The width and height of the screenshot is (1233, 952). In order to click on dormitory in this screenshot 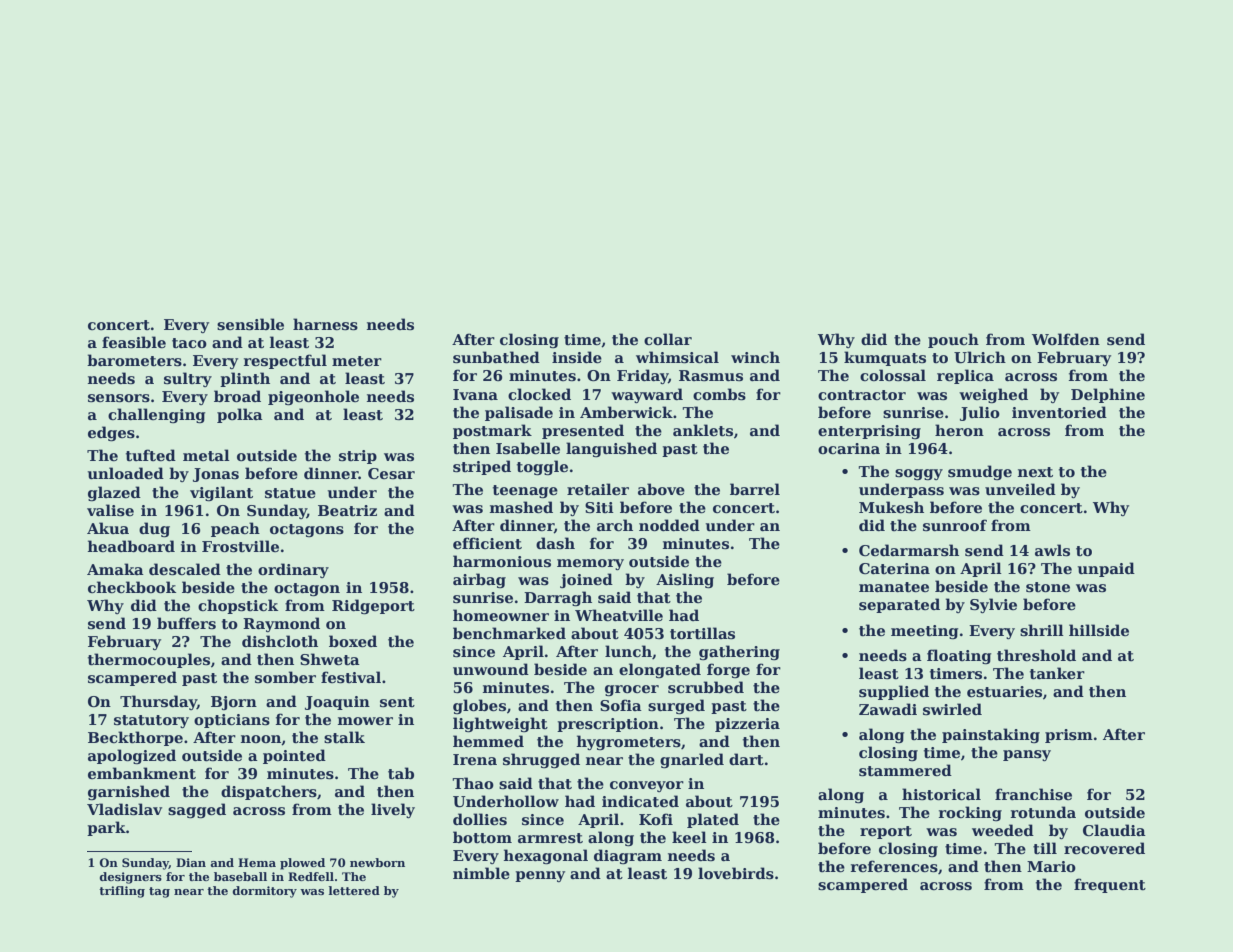, I will do `click(264, 892)`.
